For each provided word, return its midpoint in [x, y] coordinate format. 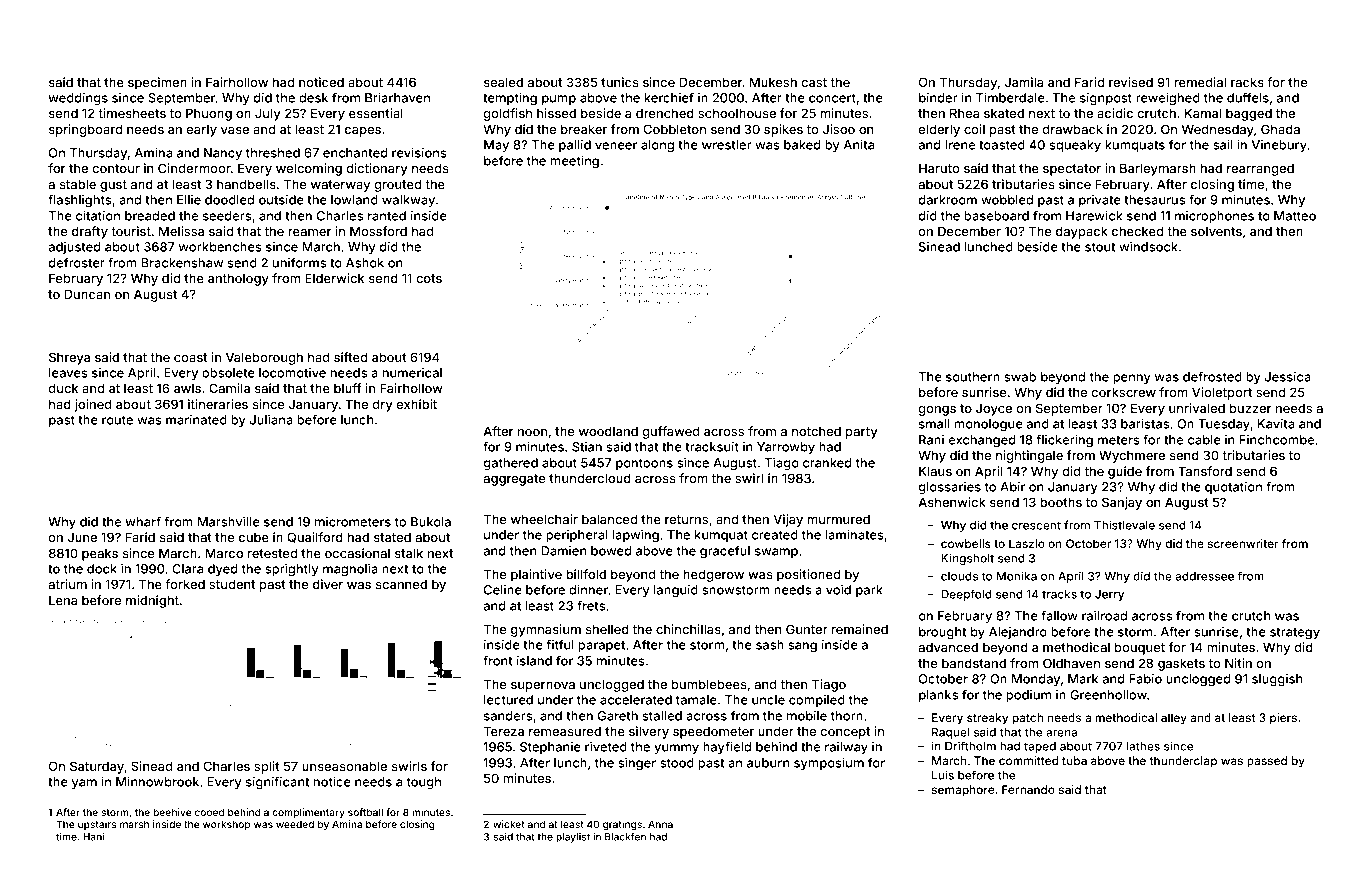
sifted [350, 357]
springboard [85, 130]
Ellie [189, 200]
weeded [295, 824]
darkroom [948, 200]
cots [429, 278]
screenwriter [1243, 543]
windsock [1148, 247]
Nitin [1238, 663]
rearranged [1260, 169]
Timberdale [1010, 98]
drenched [665, 113]
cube [254, 537]
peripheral [577, 536]
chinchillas [688, 629]
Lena [63, 600]
